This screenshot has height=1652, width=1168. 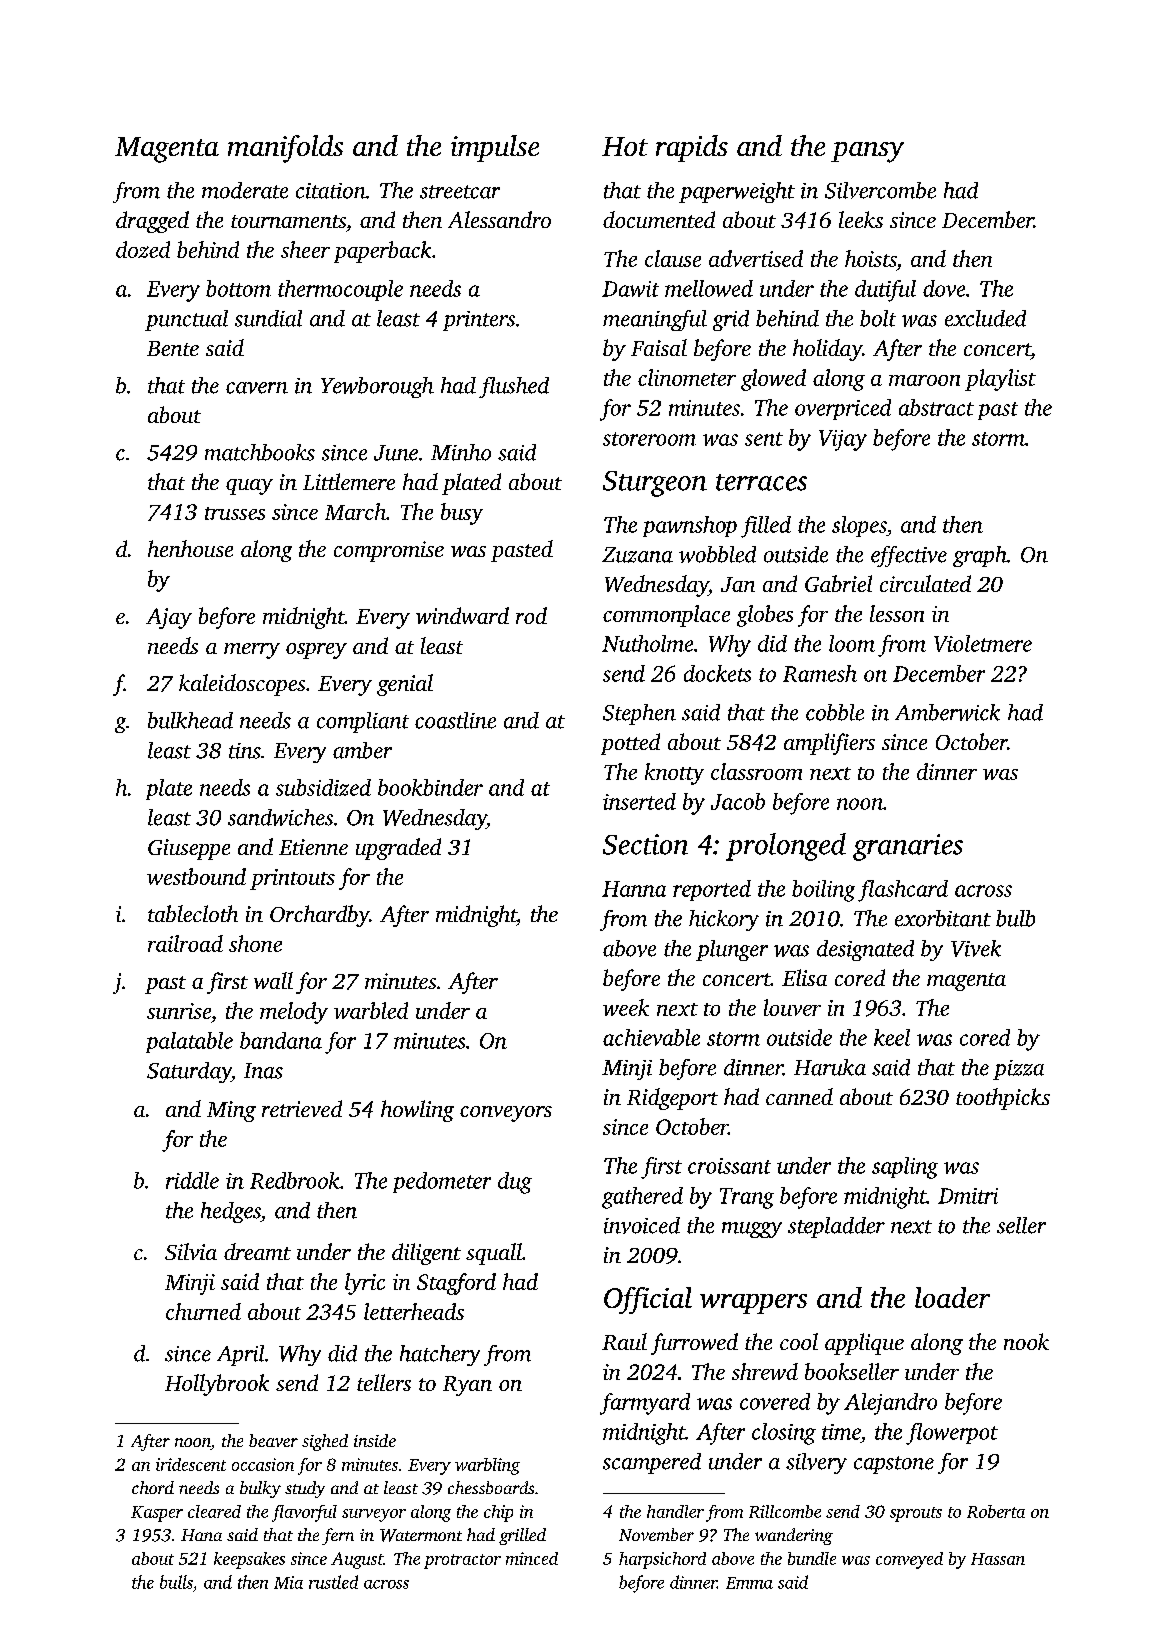 I want to click on study, so click(x=305, y=1489).
